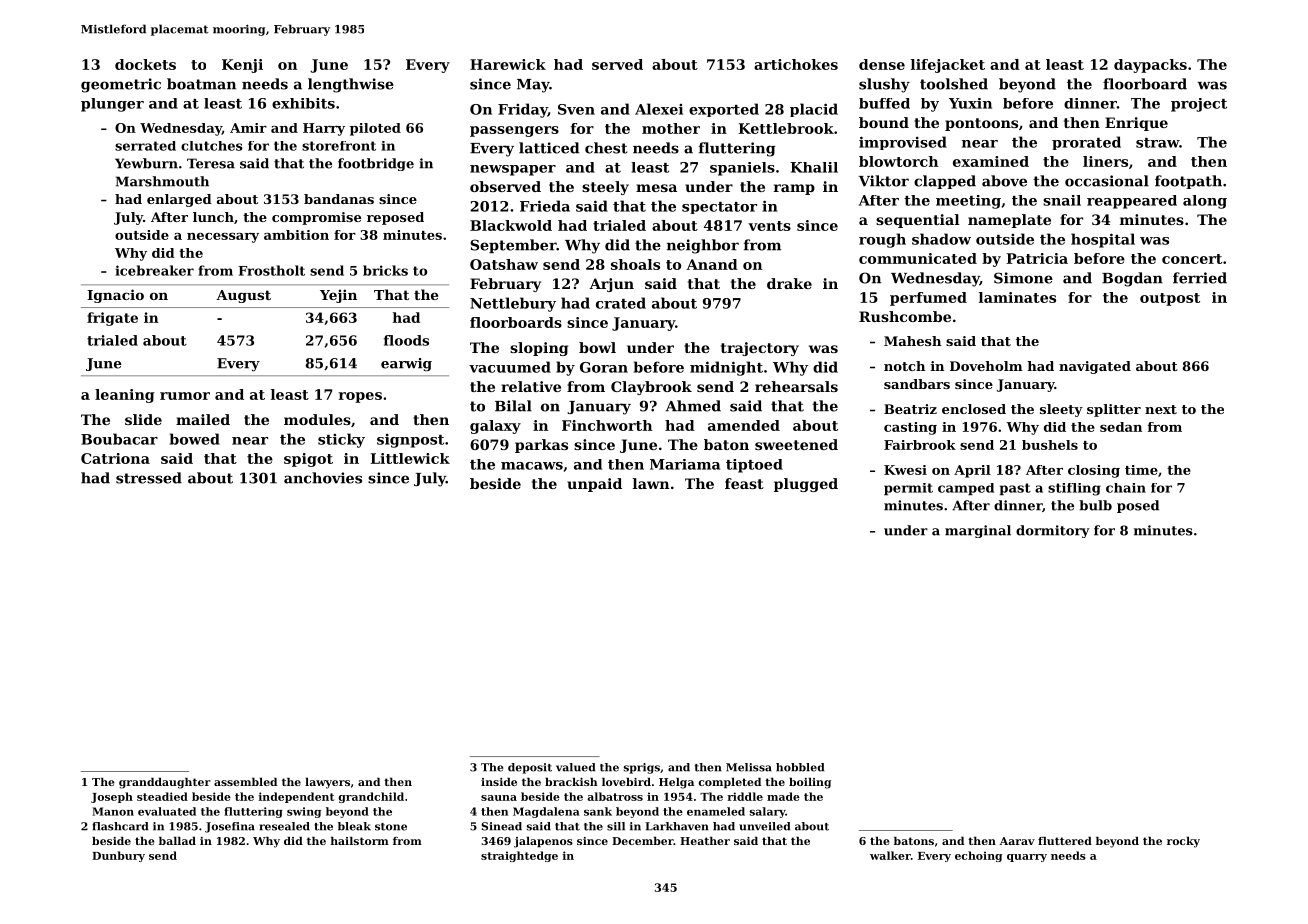 The image size is (1308, 924). I want to click on Harewick, so click(508, 64).
